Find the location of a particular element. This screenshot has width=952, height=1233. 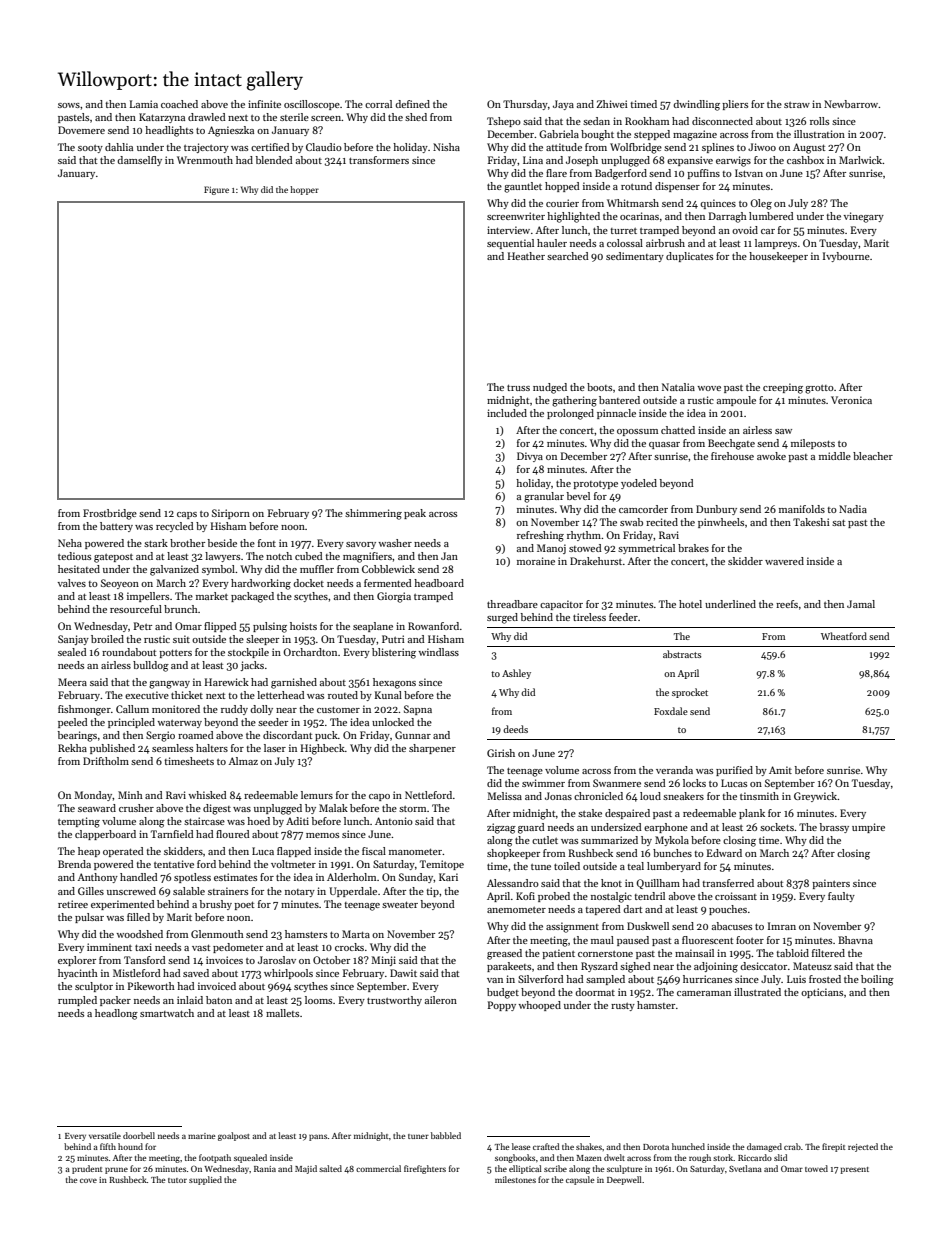

Newbarrow is located at coordinates (851, 104).
